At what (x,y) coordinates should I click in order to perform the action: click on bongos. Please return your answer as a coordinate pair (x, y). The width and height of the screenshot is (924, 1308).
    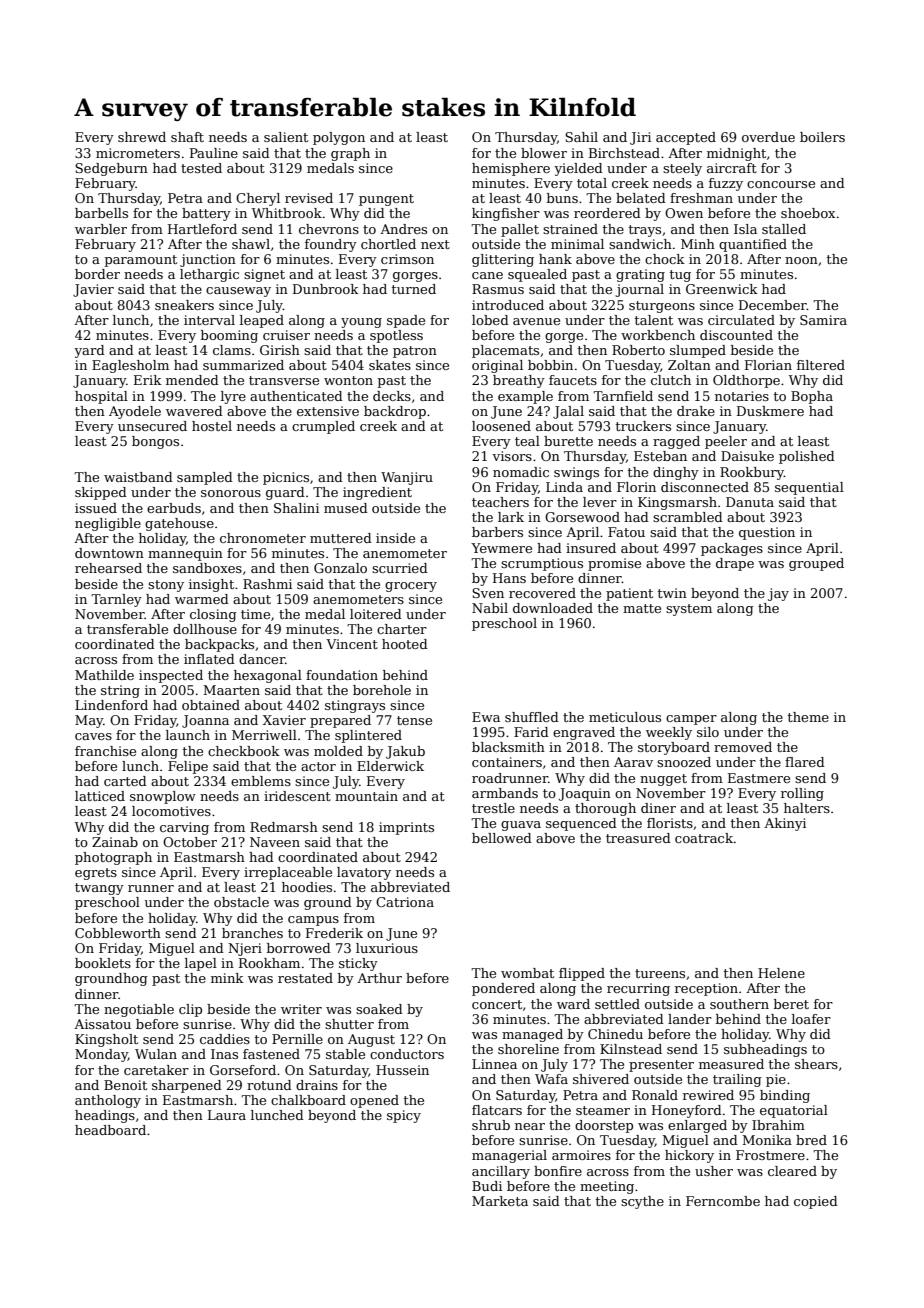
    Looking at the image, I should click on (155, 442).
